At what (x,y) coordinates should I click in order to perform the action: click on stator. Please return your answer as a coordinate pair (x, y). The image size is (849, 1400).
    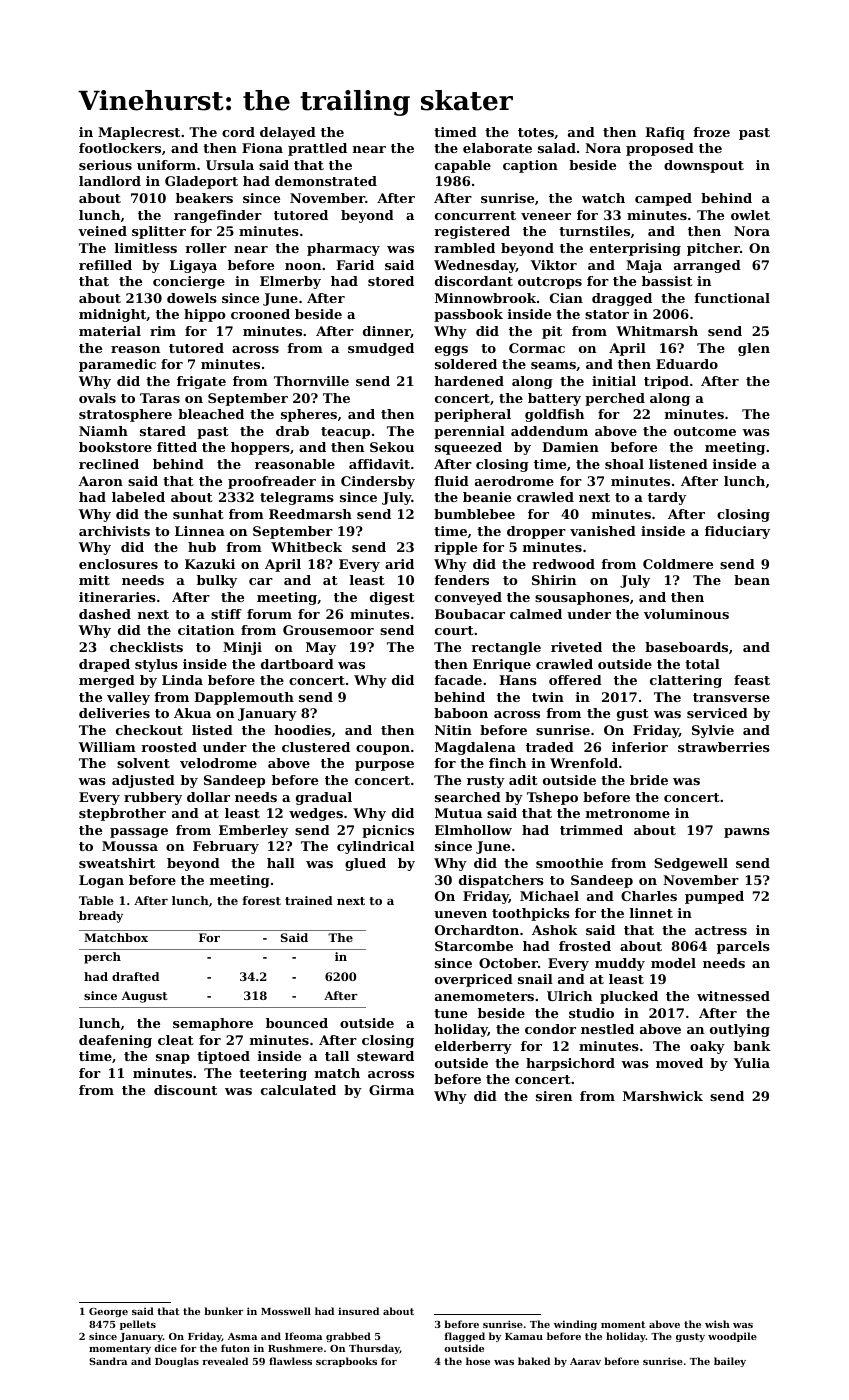
    Looking at the image, I should click on (607, 314).
